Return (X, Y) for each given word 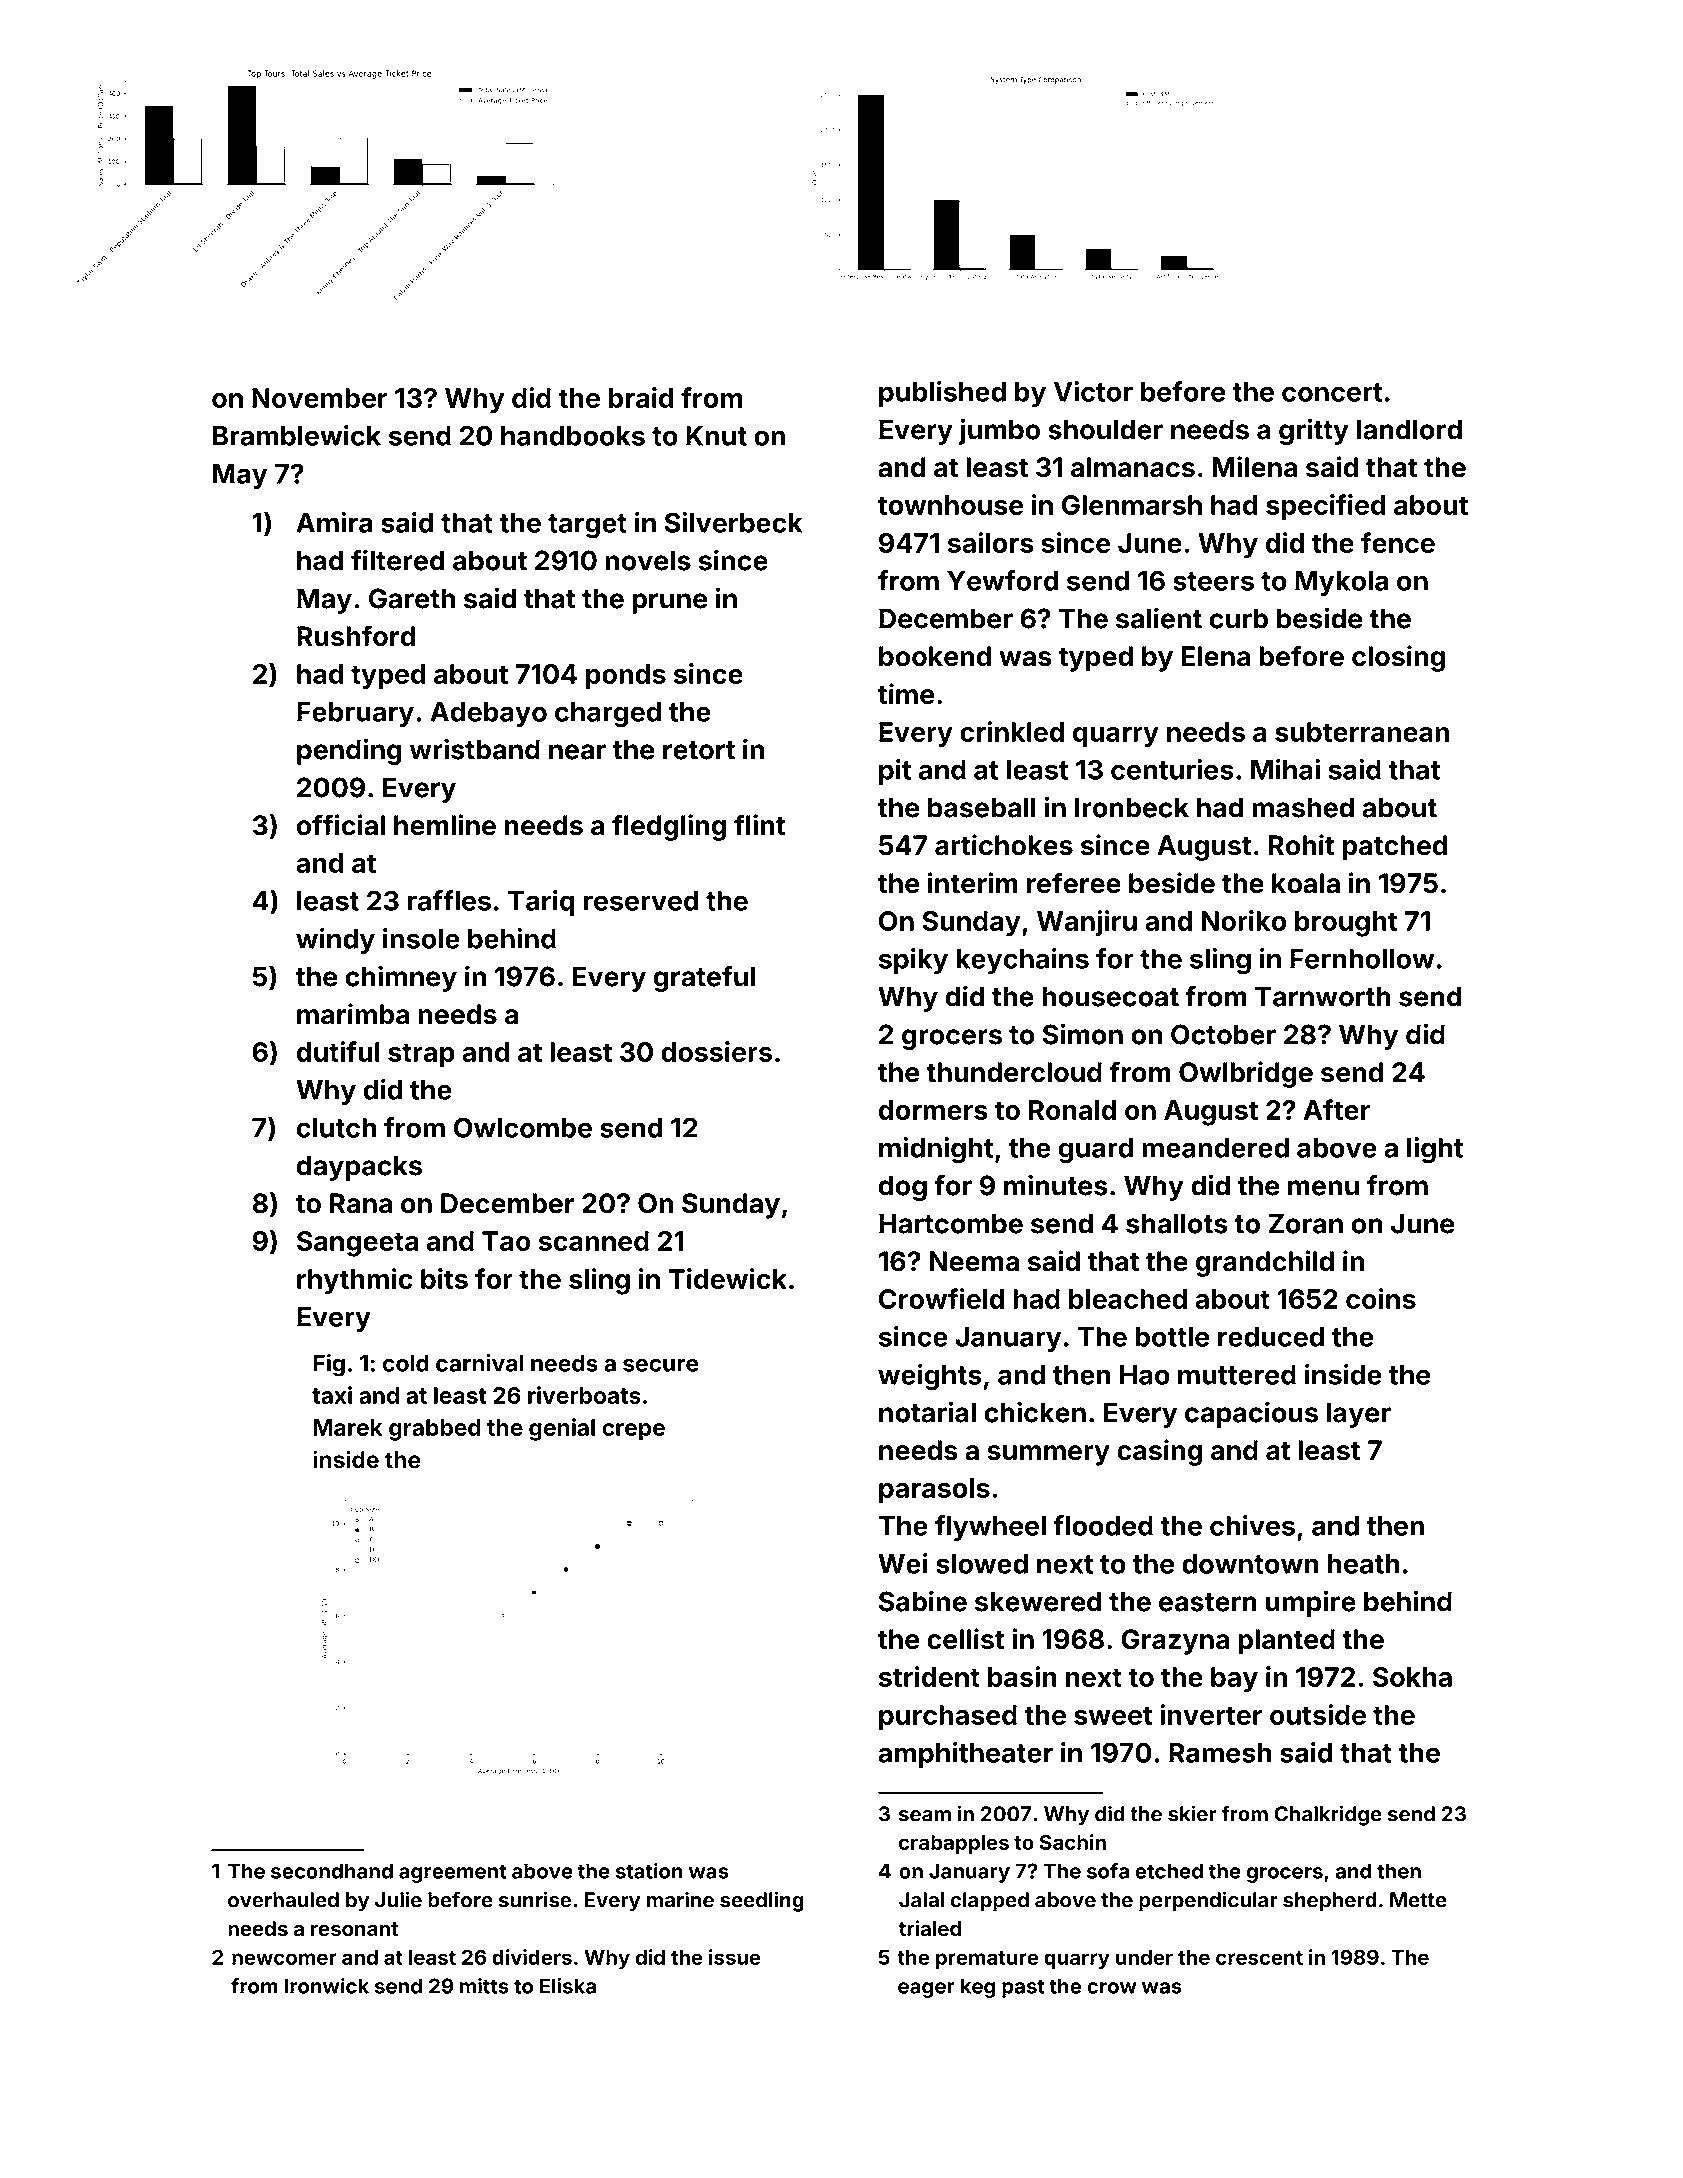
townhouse (950, 505)
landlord (1409, 429)
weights (930, 1377)
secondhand (332, 1871)
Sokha (1412, 1677)
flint (759, 824)
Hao (1145, 1375)
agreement (452, 1873)
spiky (913, 961)
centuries (1172, 769)
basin (1022, 1676)
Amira (334, 522)
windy (335, 941)
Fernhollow (1362, 959)
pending (349, 751)
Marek (348, 1427)
